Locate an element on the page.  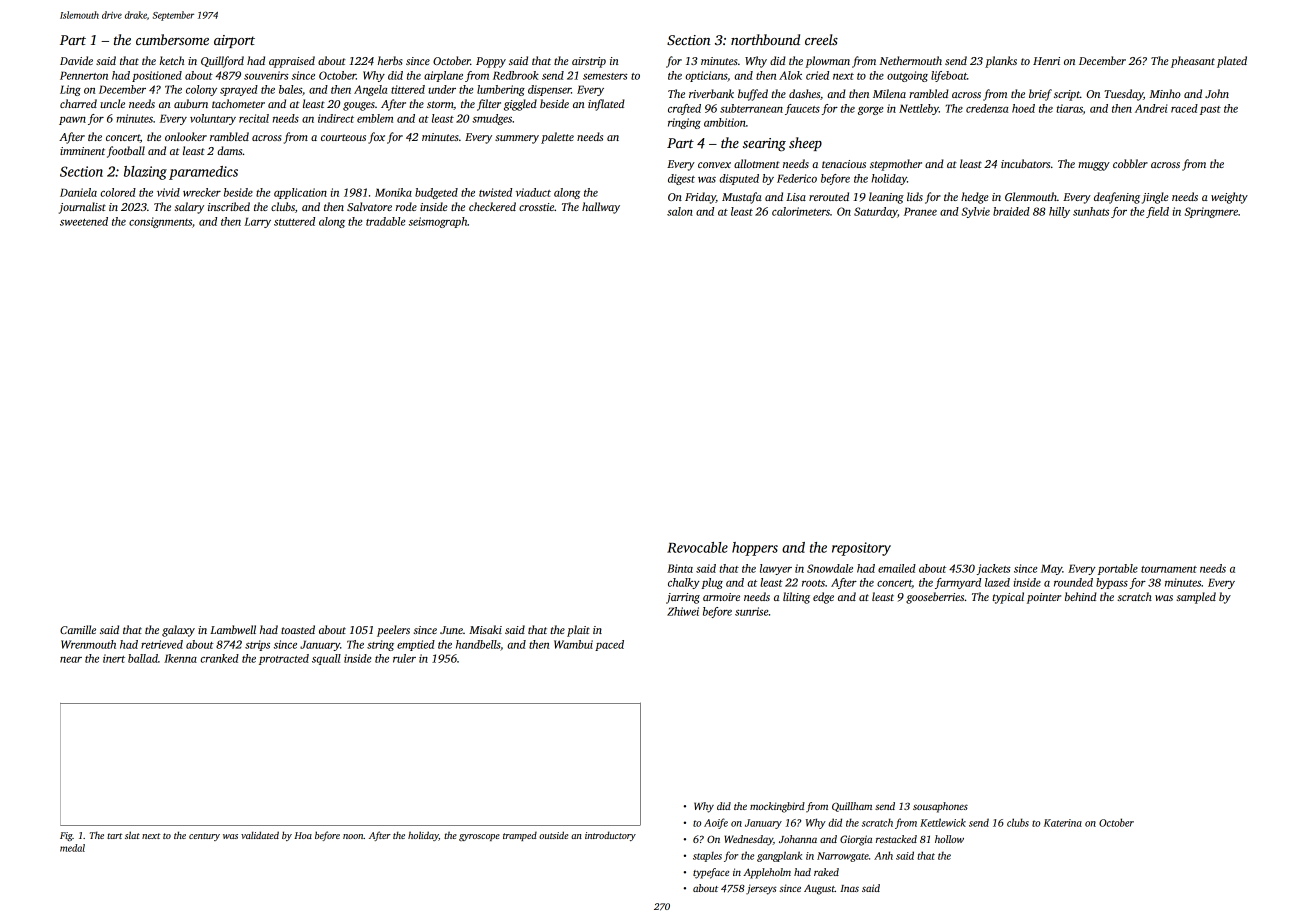
mockingbird is located at coordinates (777, 807).
